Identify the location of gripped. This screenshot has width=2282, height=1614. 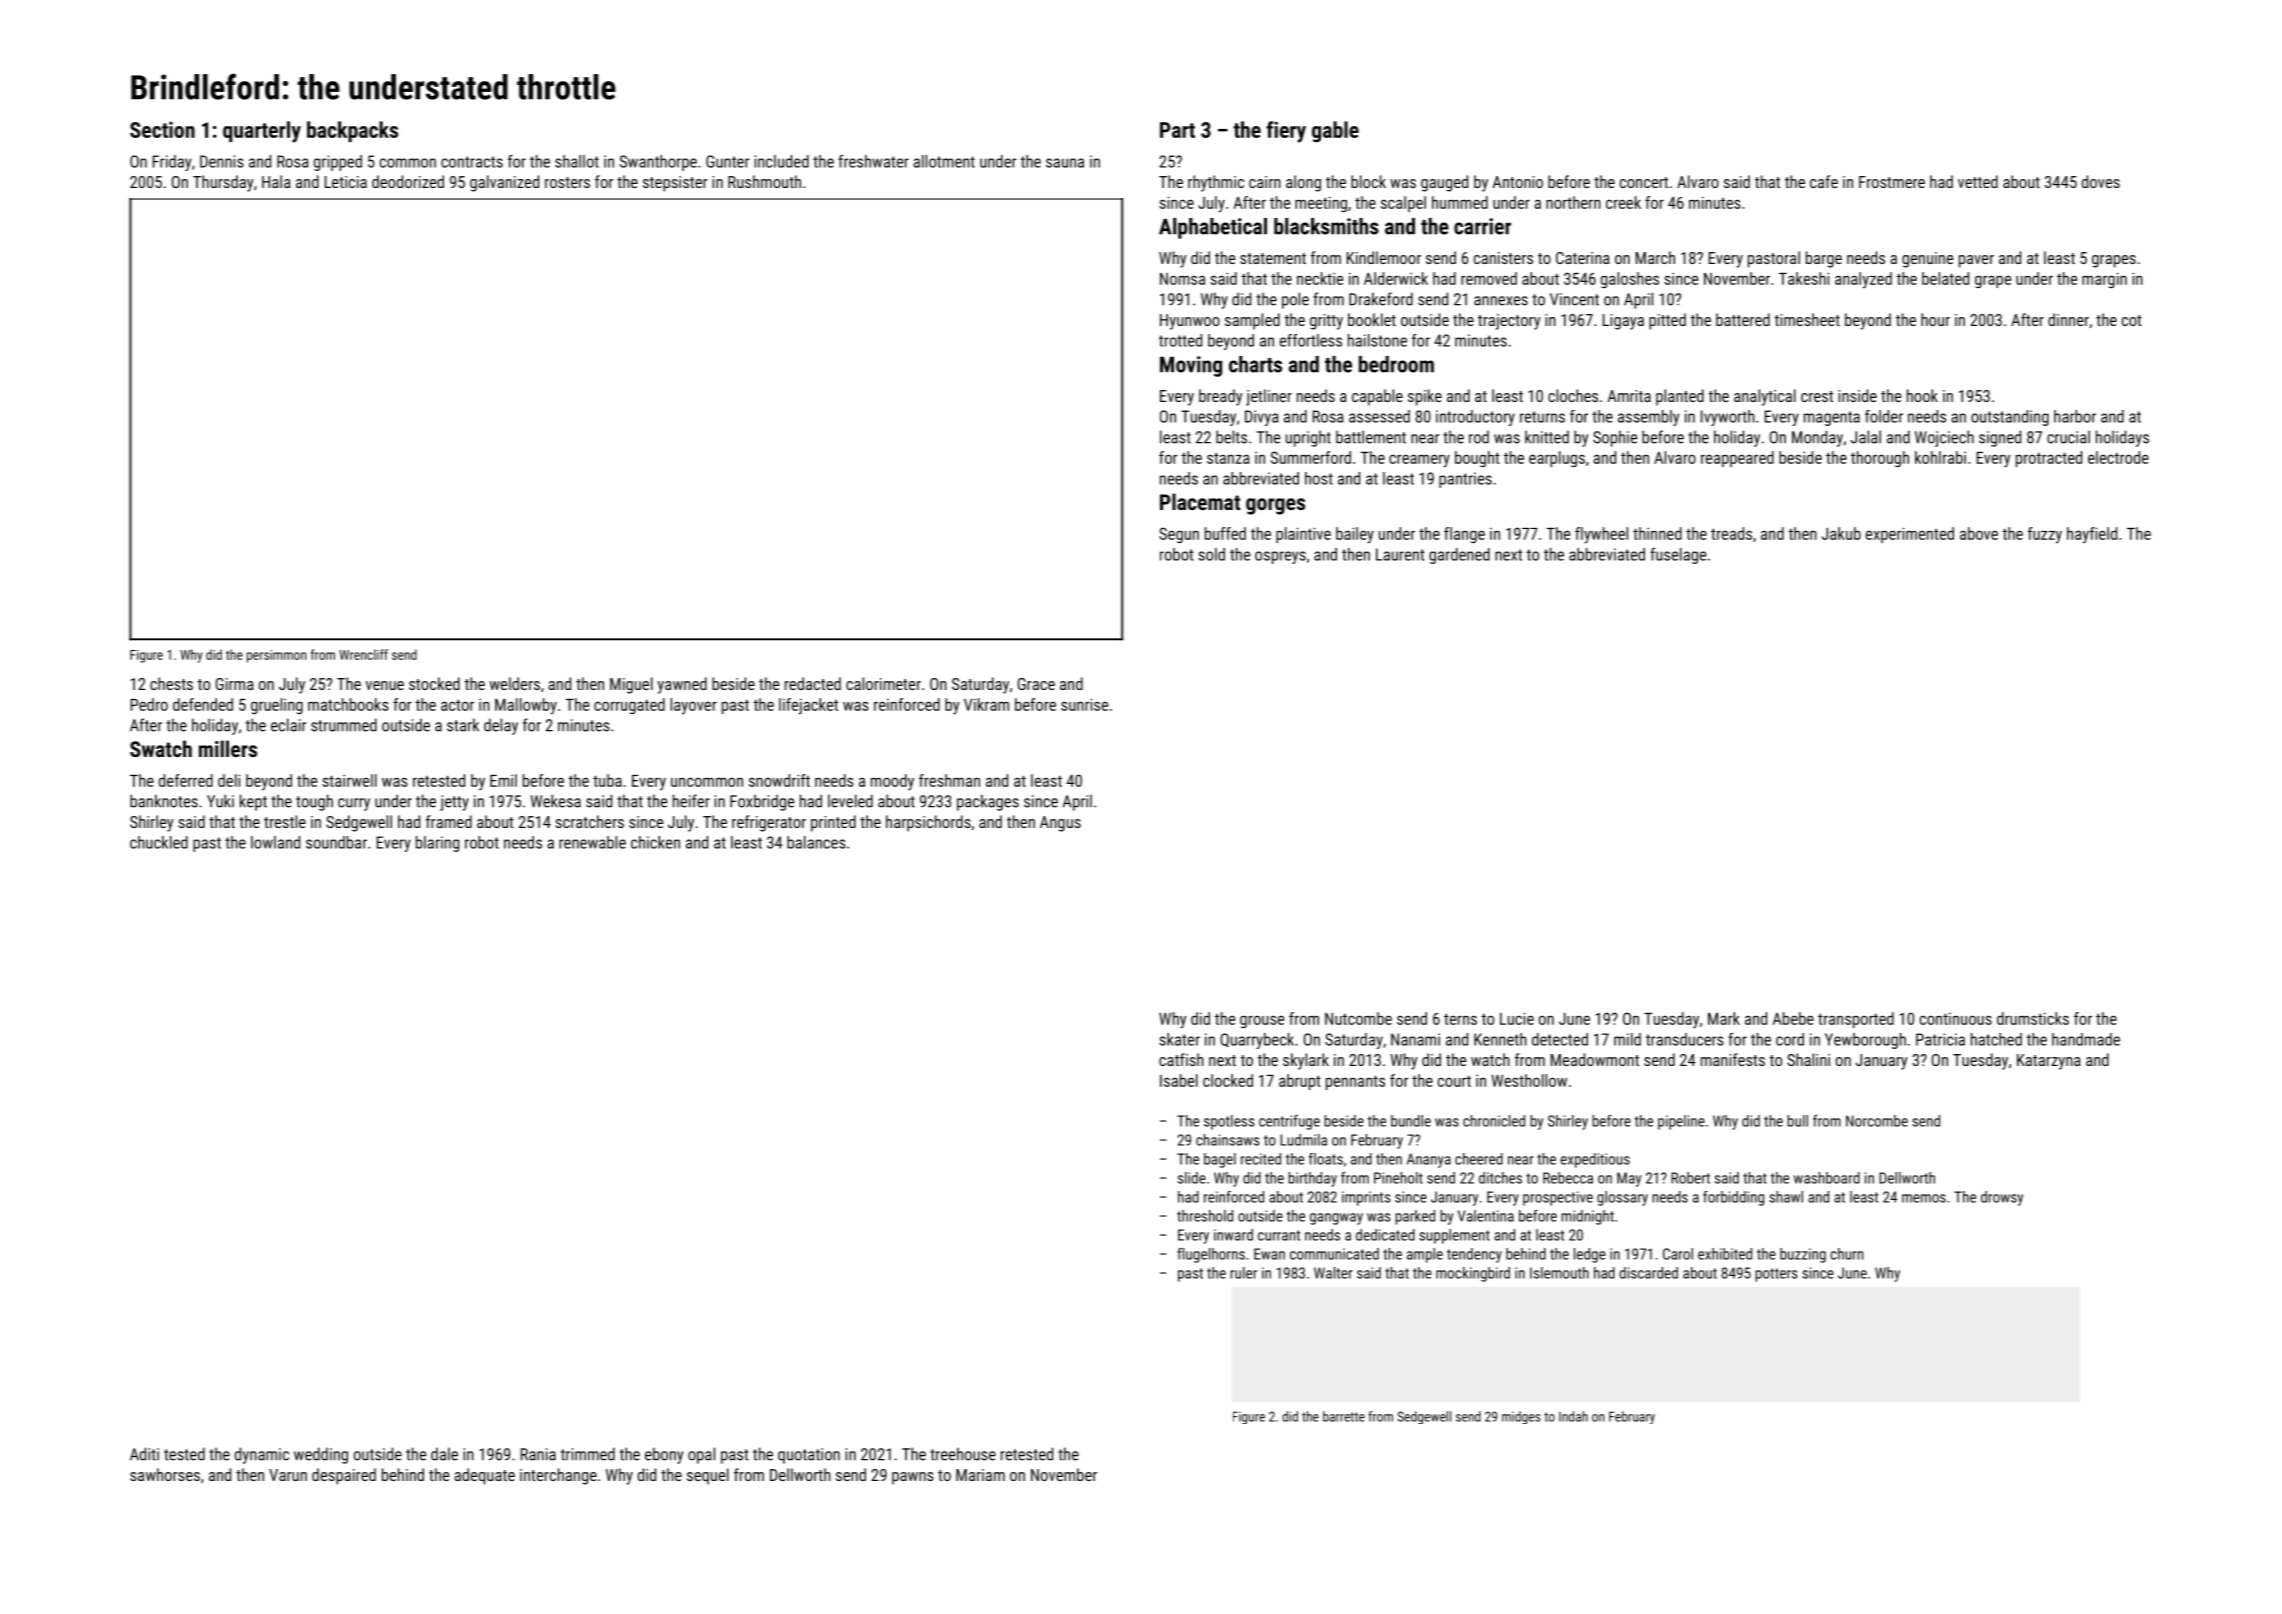
(338, 163).
